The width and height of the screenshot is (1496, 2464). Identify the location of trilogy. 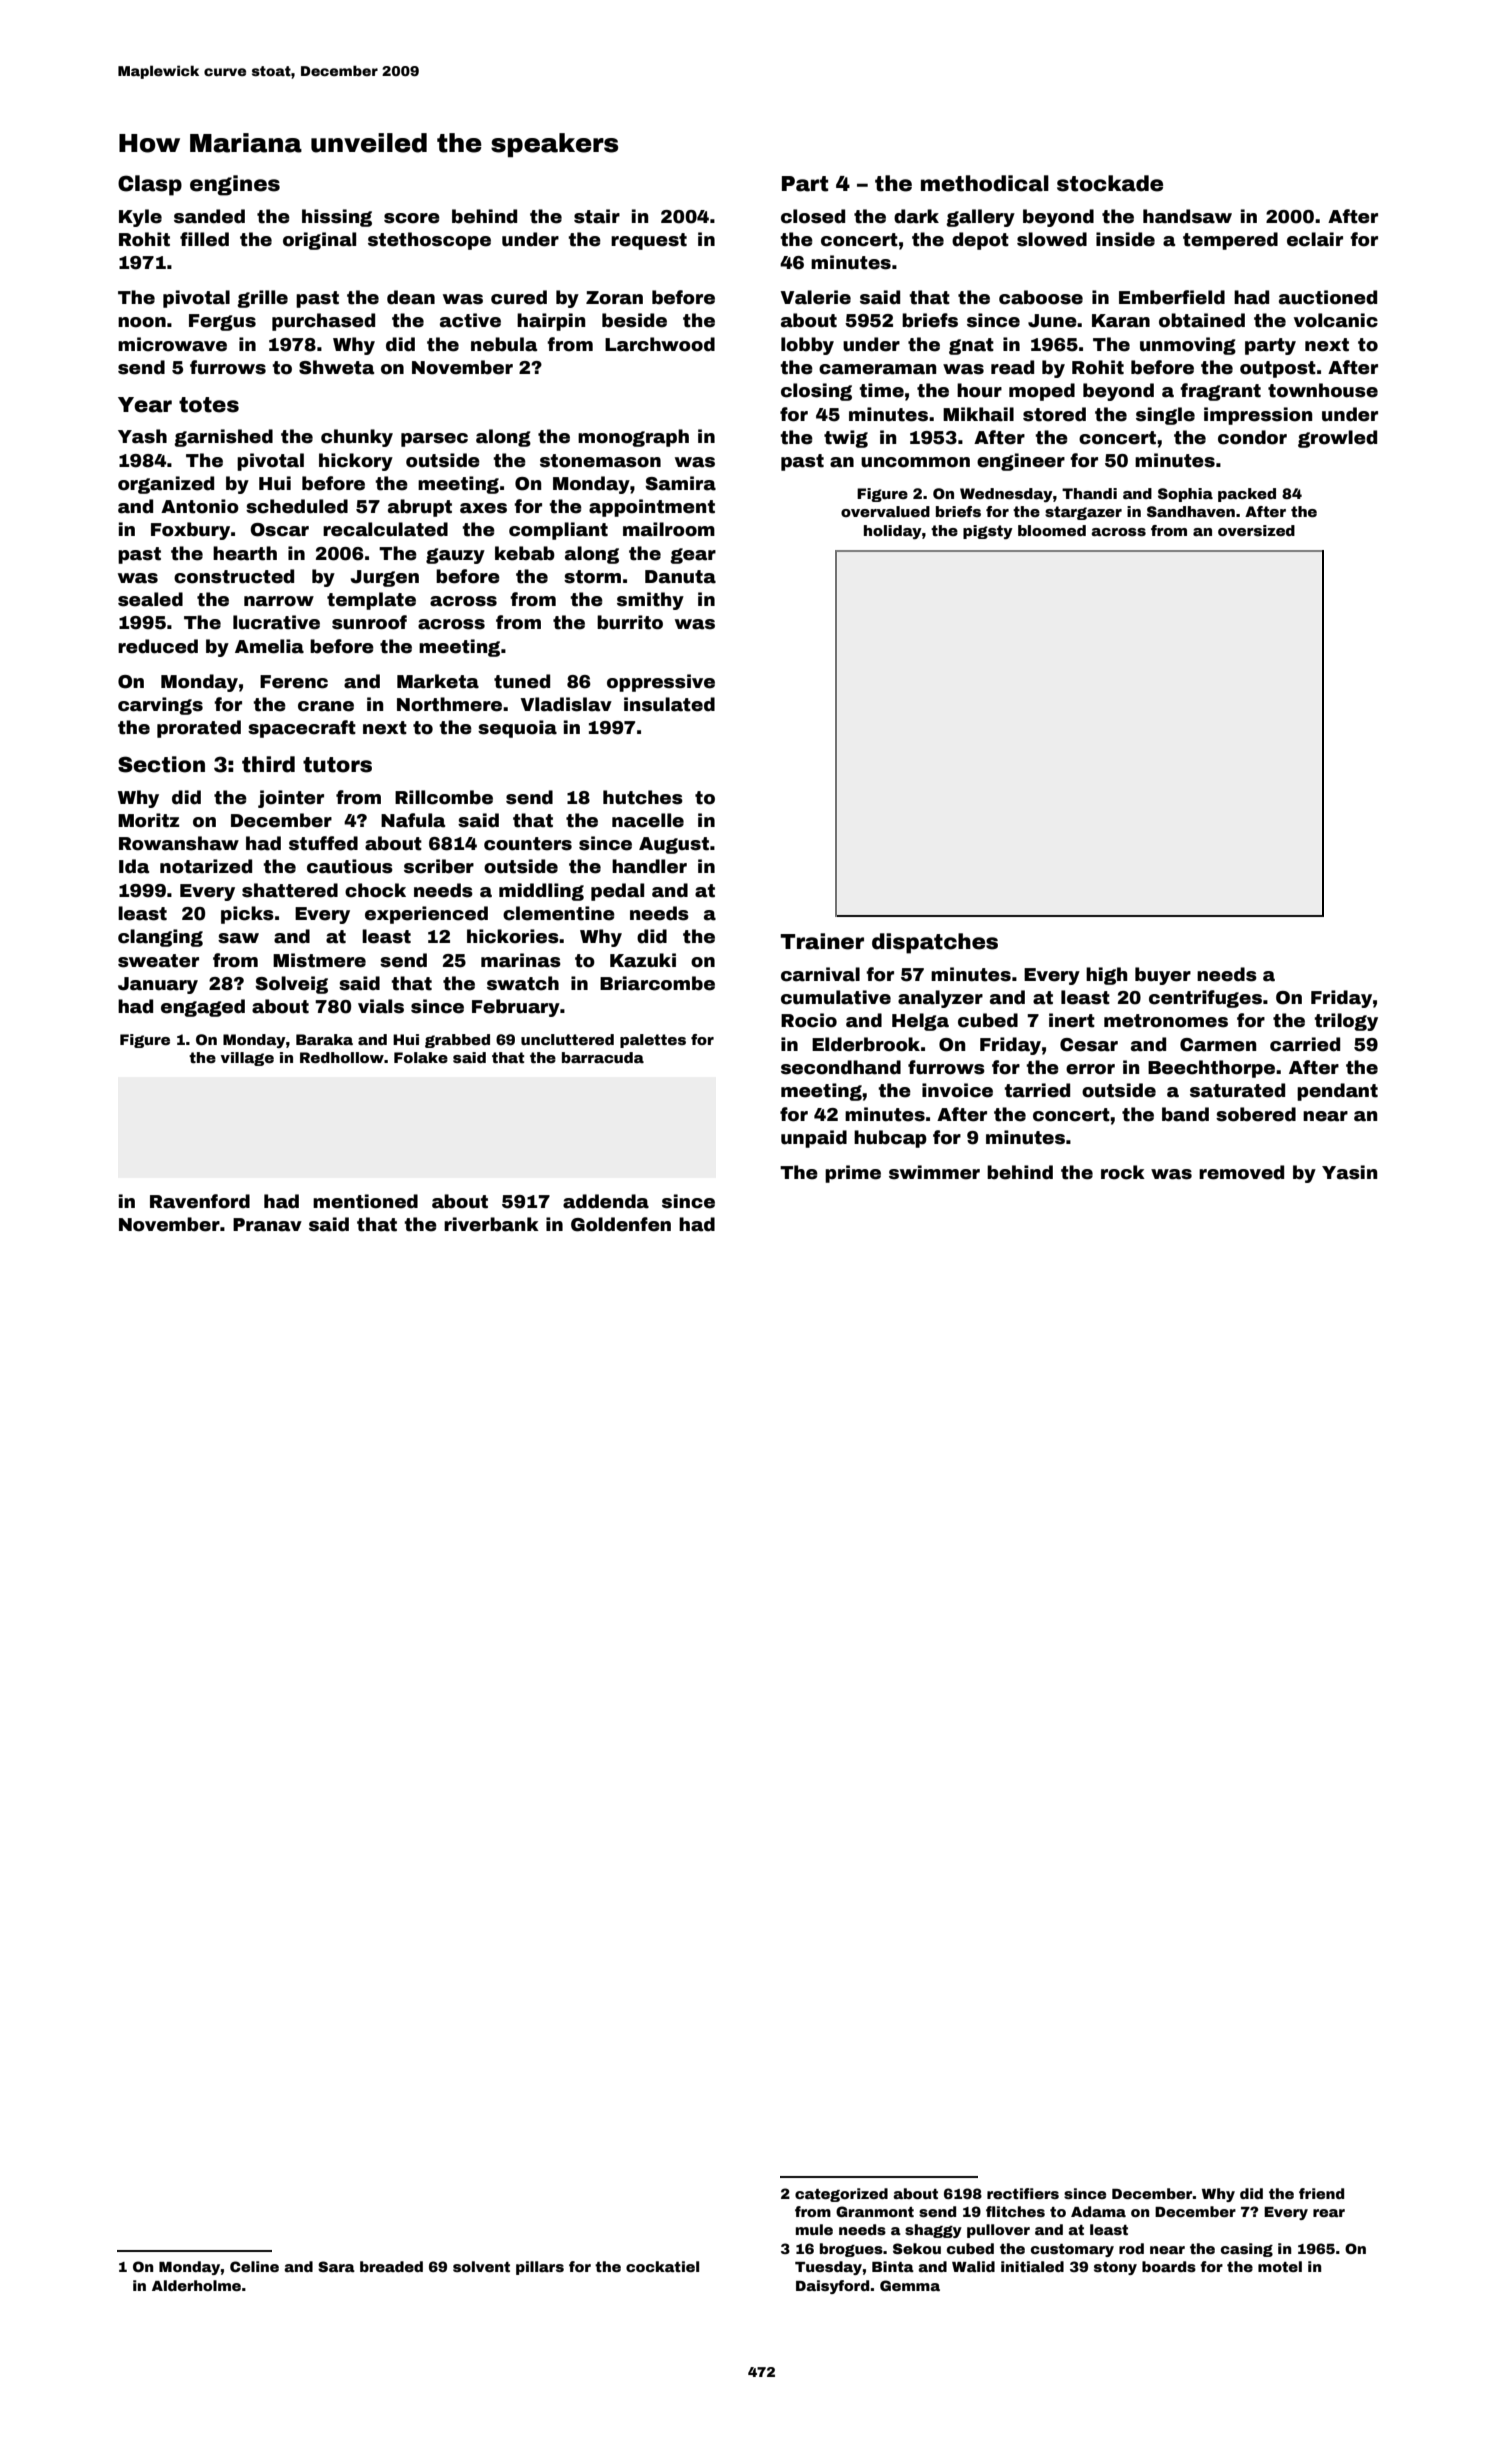
(1346, 1022).
